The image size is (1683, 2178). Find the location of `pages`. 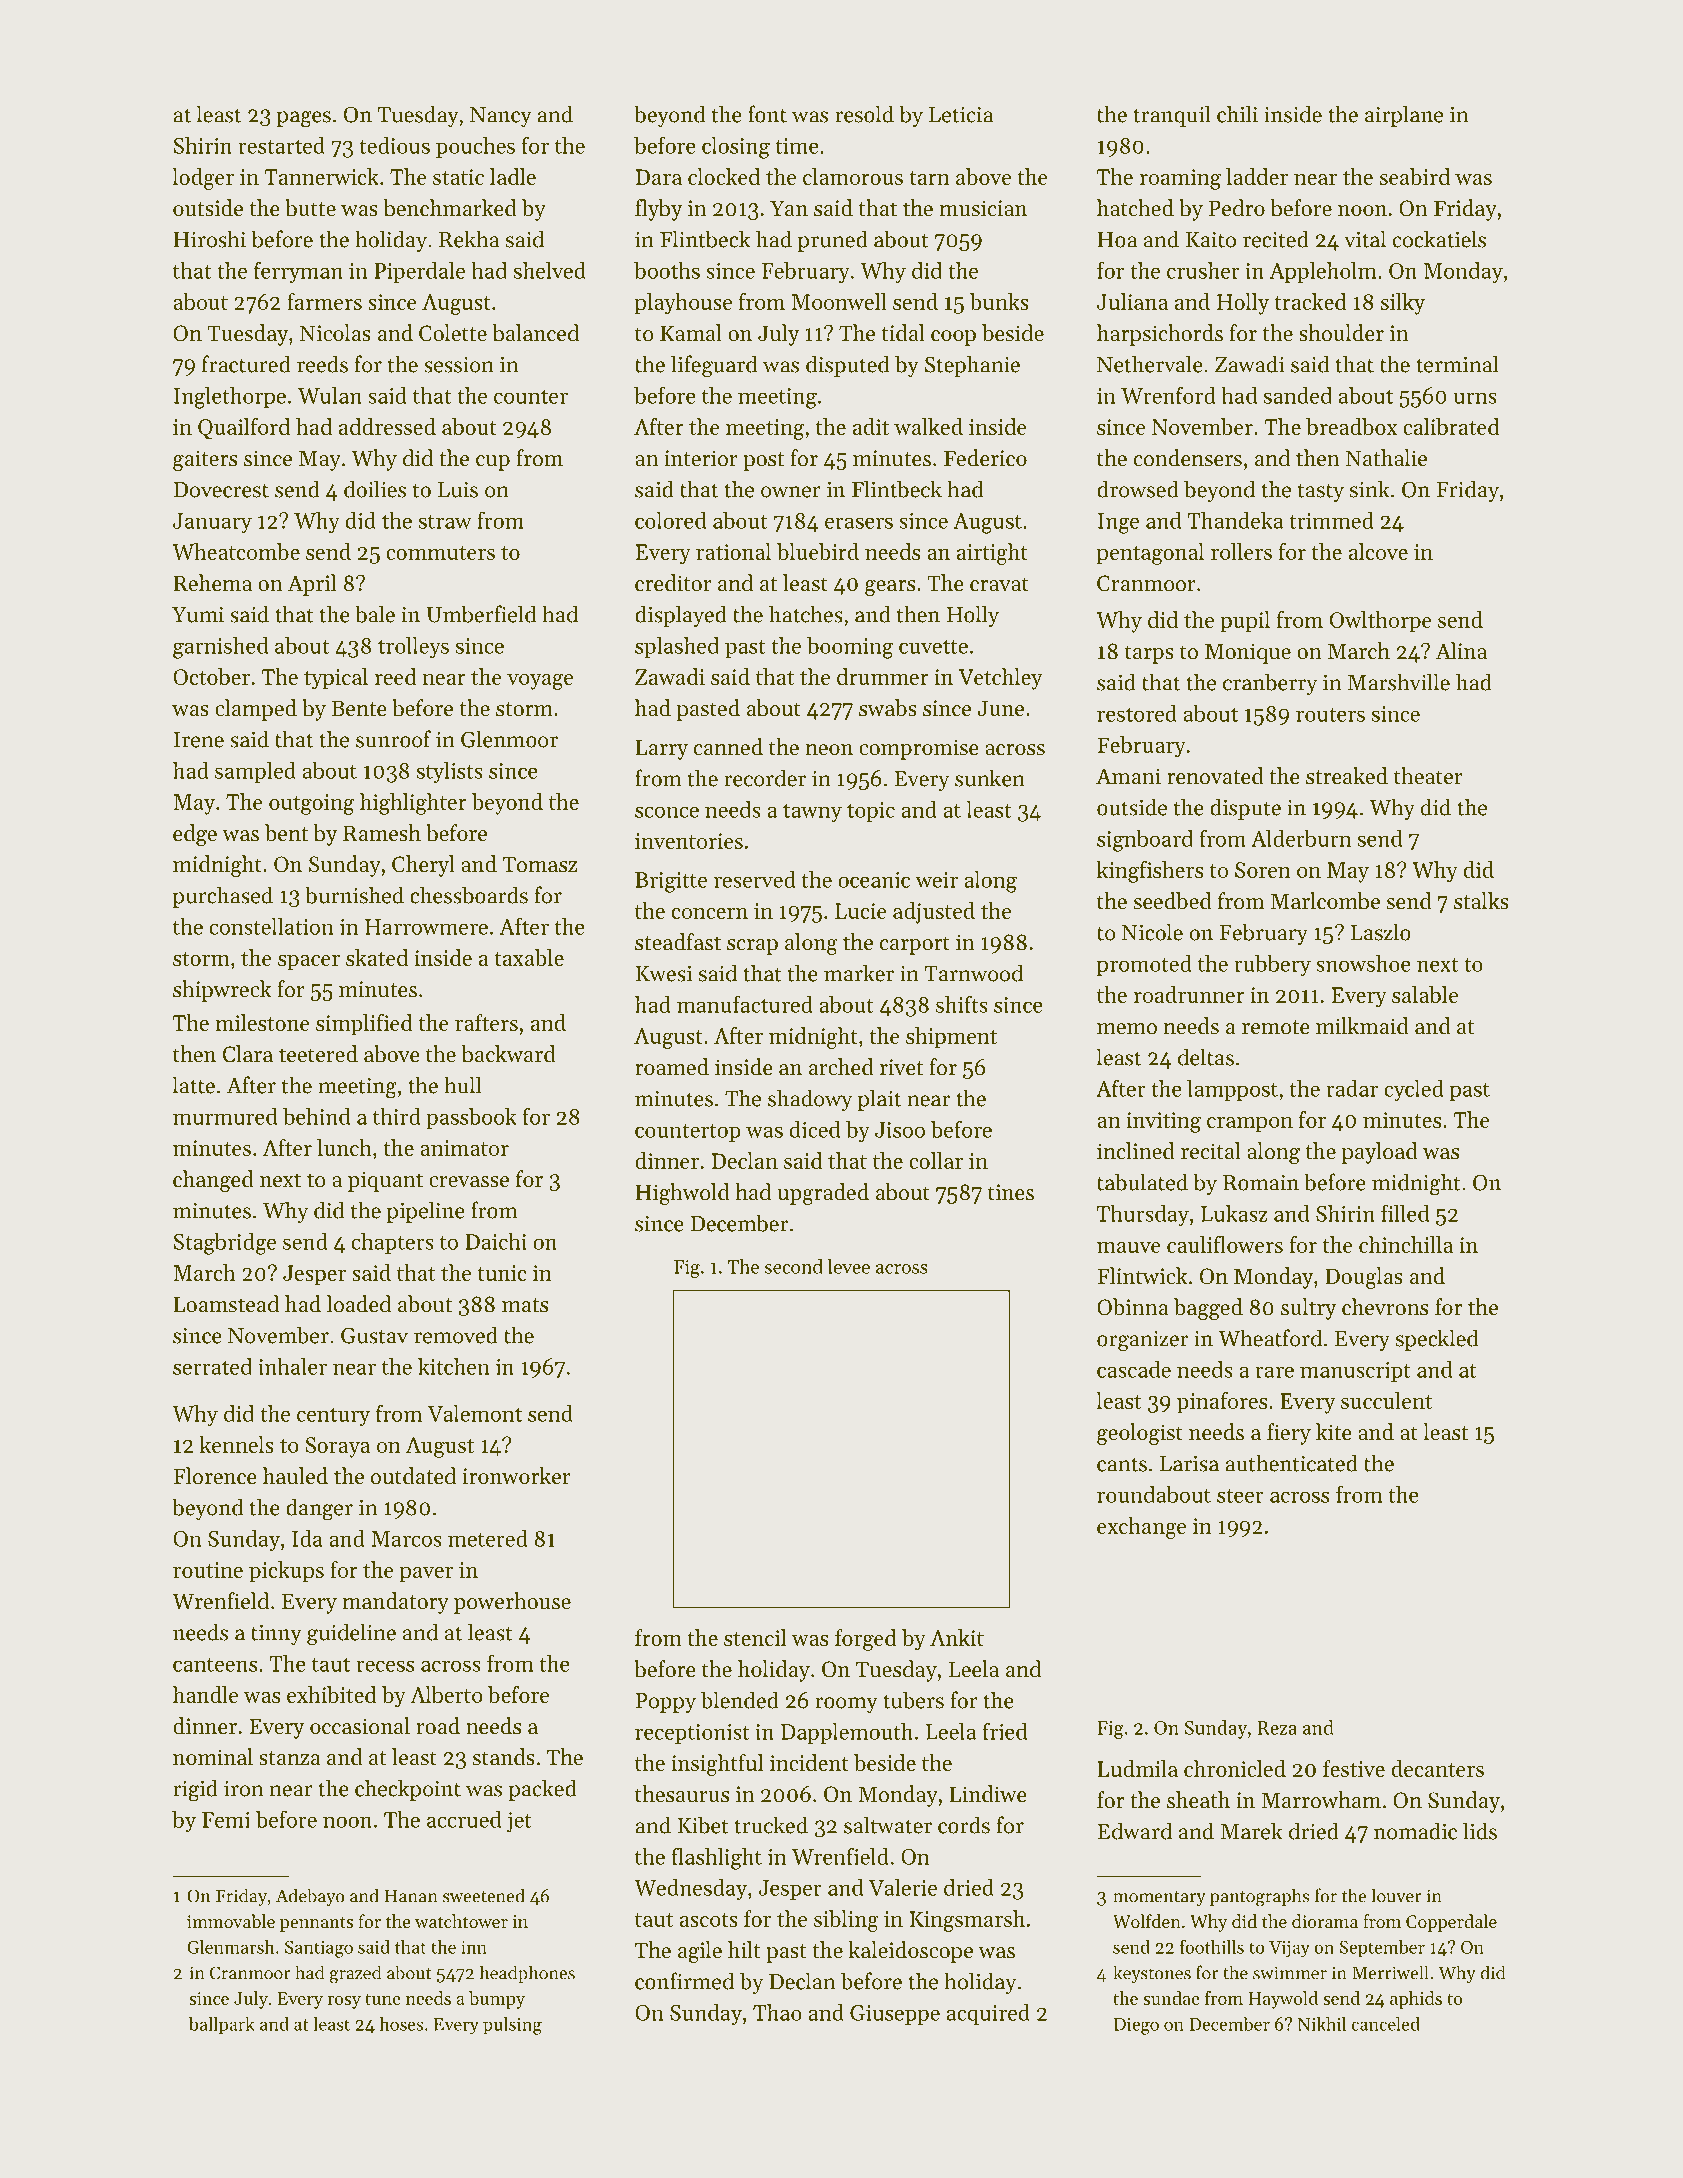

pages is located at coordinates (304, 119).
